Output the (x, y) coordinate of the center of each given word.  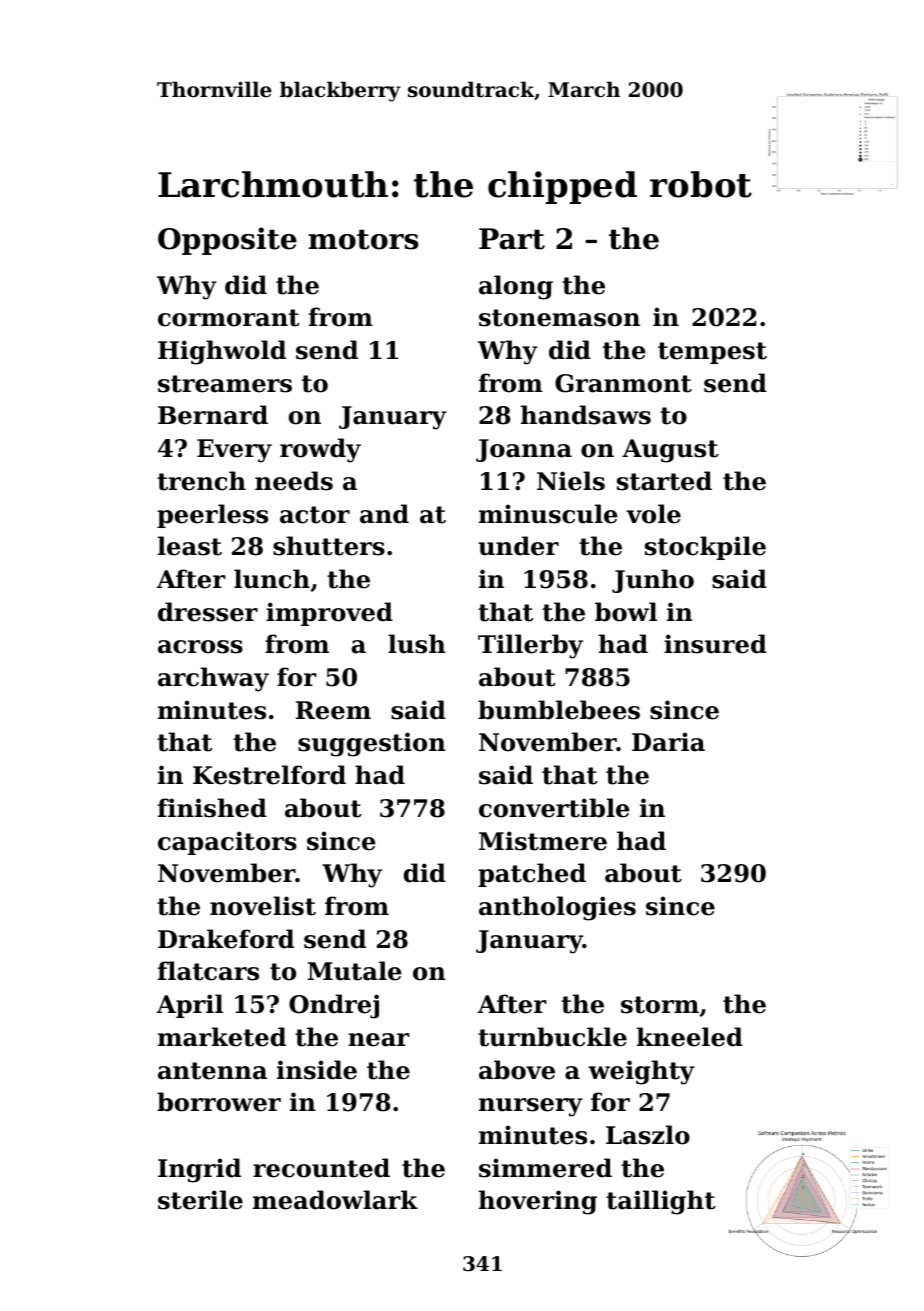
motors (363, 239)
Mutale (355, 971)
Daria (668, 742)
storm (660, 1005)
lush (417, 644)
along (516, 287)
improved (329, 614)
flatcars (208, 971)
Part (512, 239)
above (517, 1070)
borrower (219, 1102)
